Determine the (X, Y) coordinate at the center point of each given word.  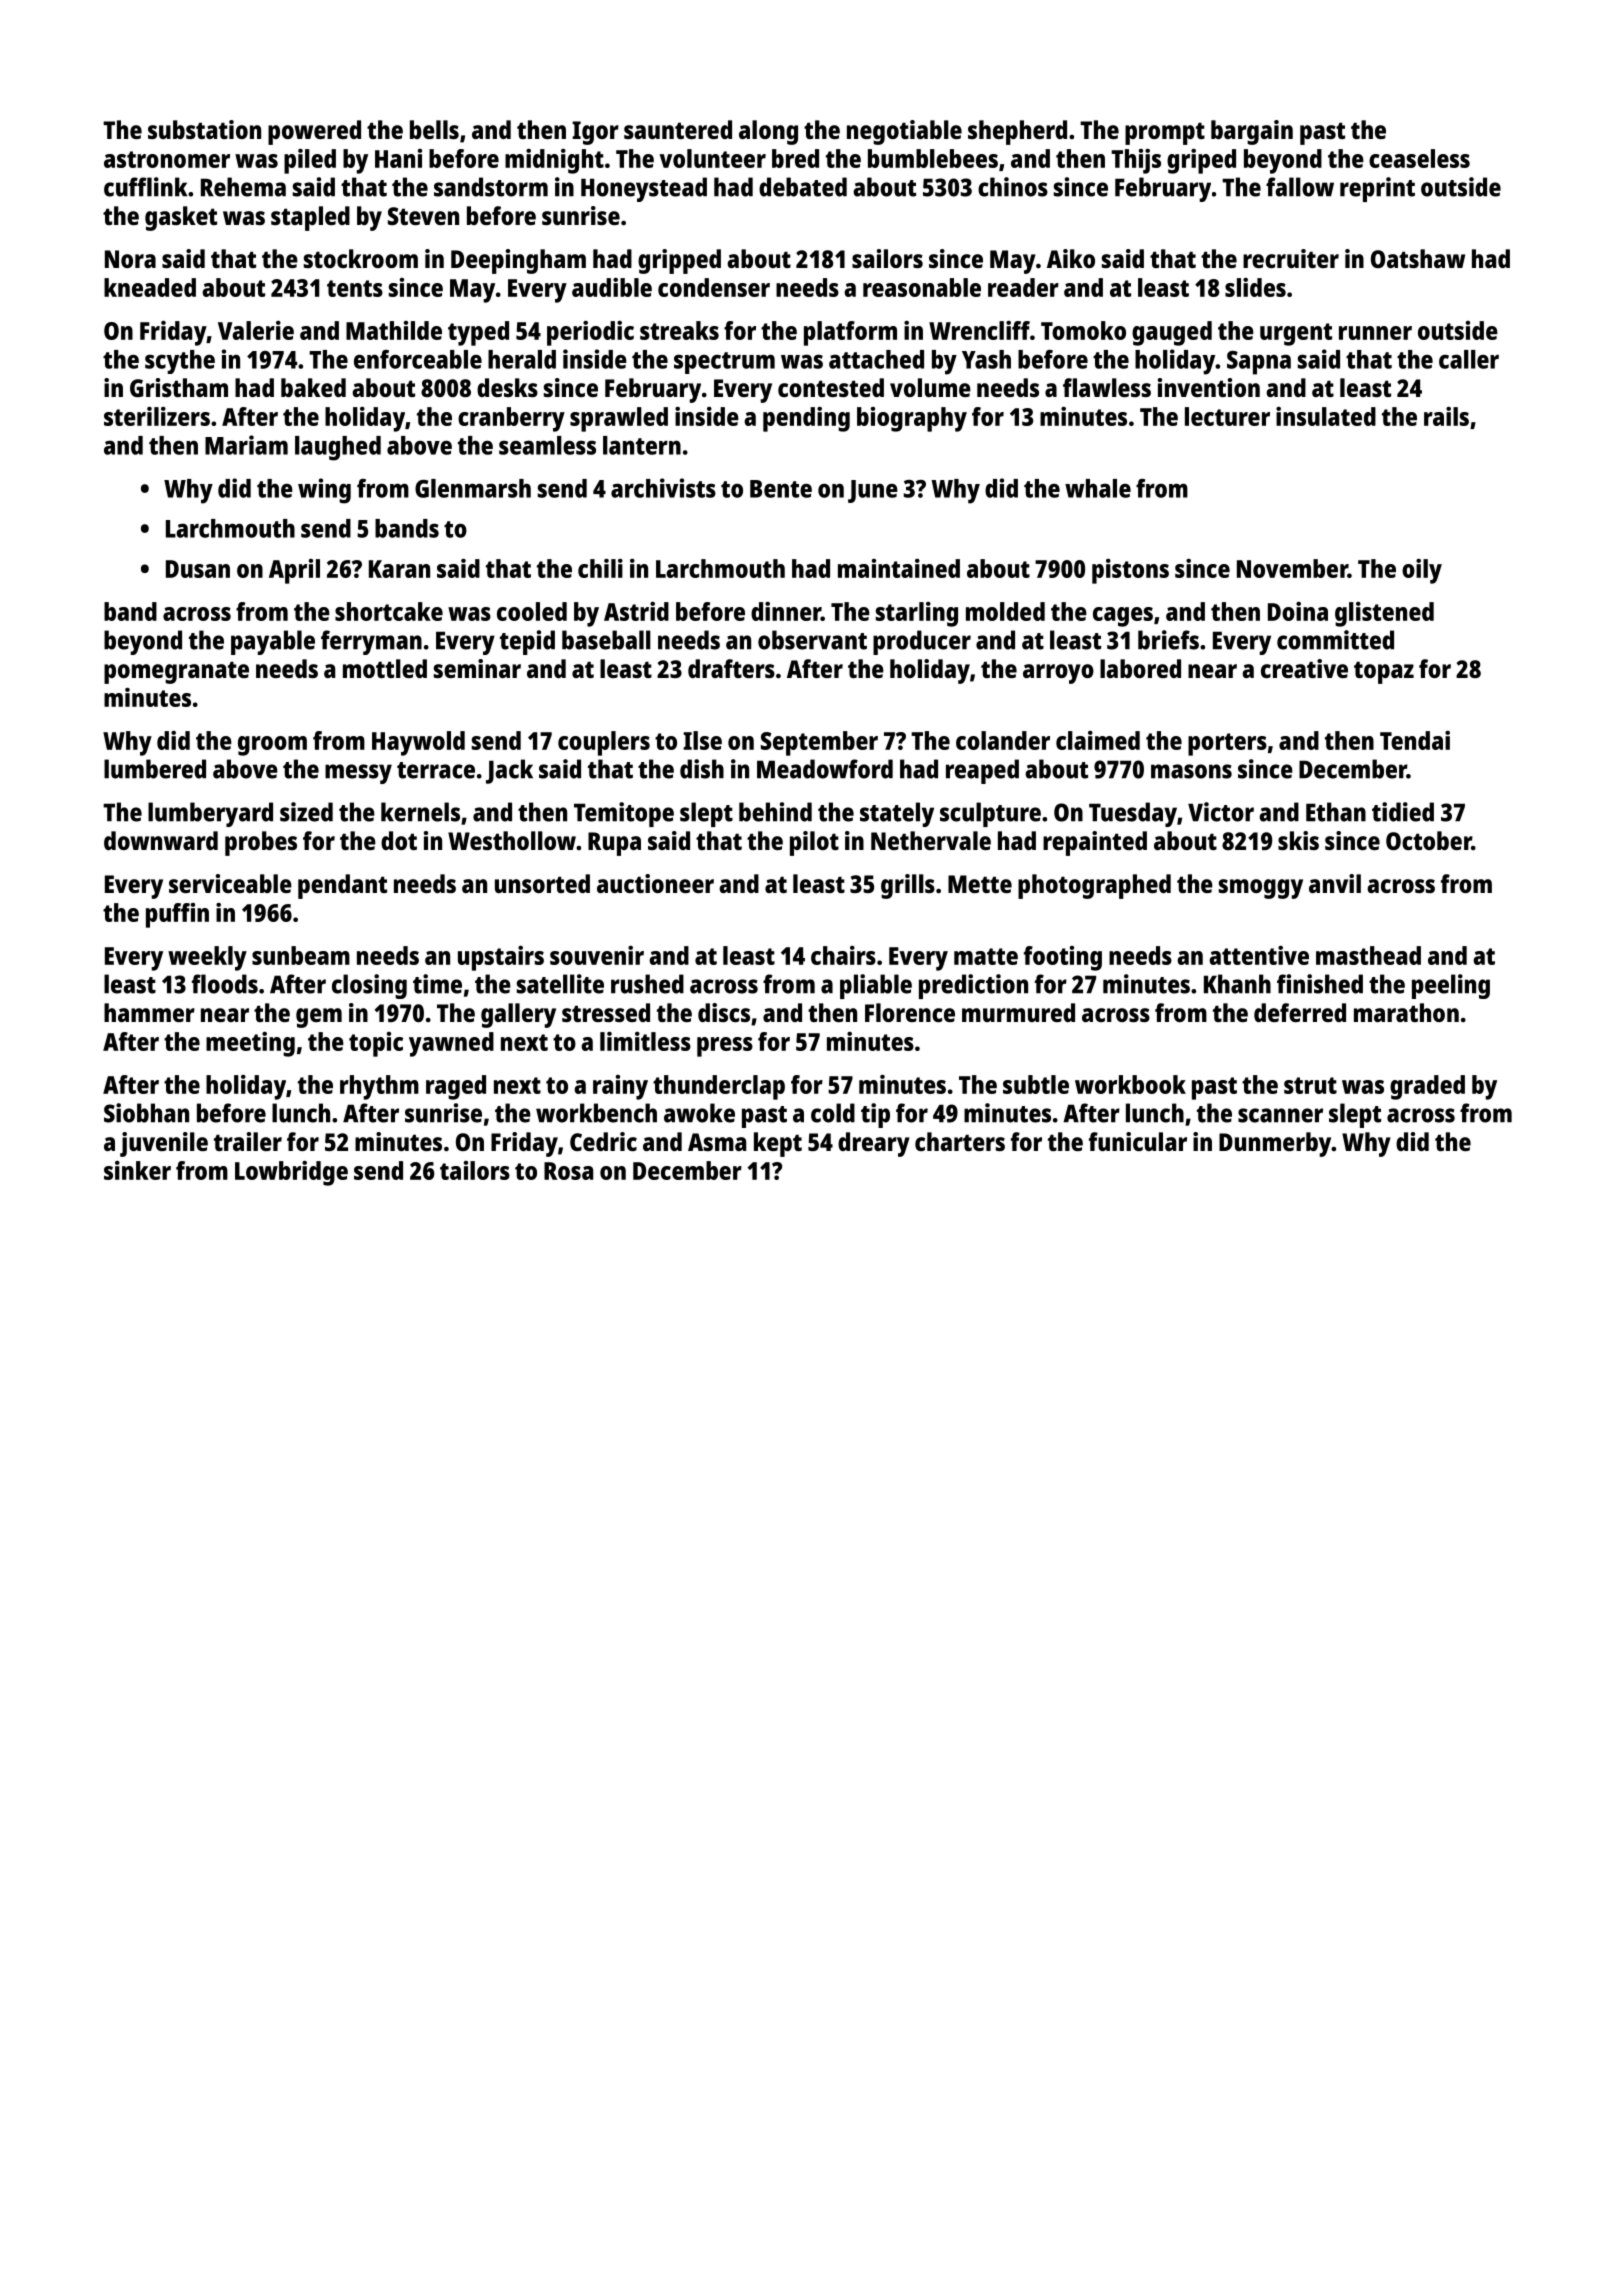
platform (850, 333)
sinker (137, 1170)
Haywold (418, 743)
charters (960, 1141)
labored (1140, 668)
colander (1003, 740)
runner (1375, 333)
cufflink (145, 187)
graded (1427, 1087)
